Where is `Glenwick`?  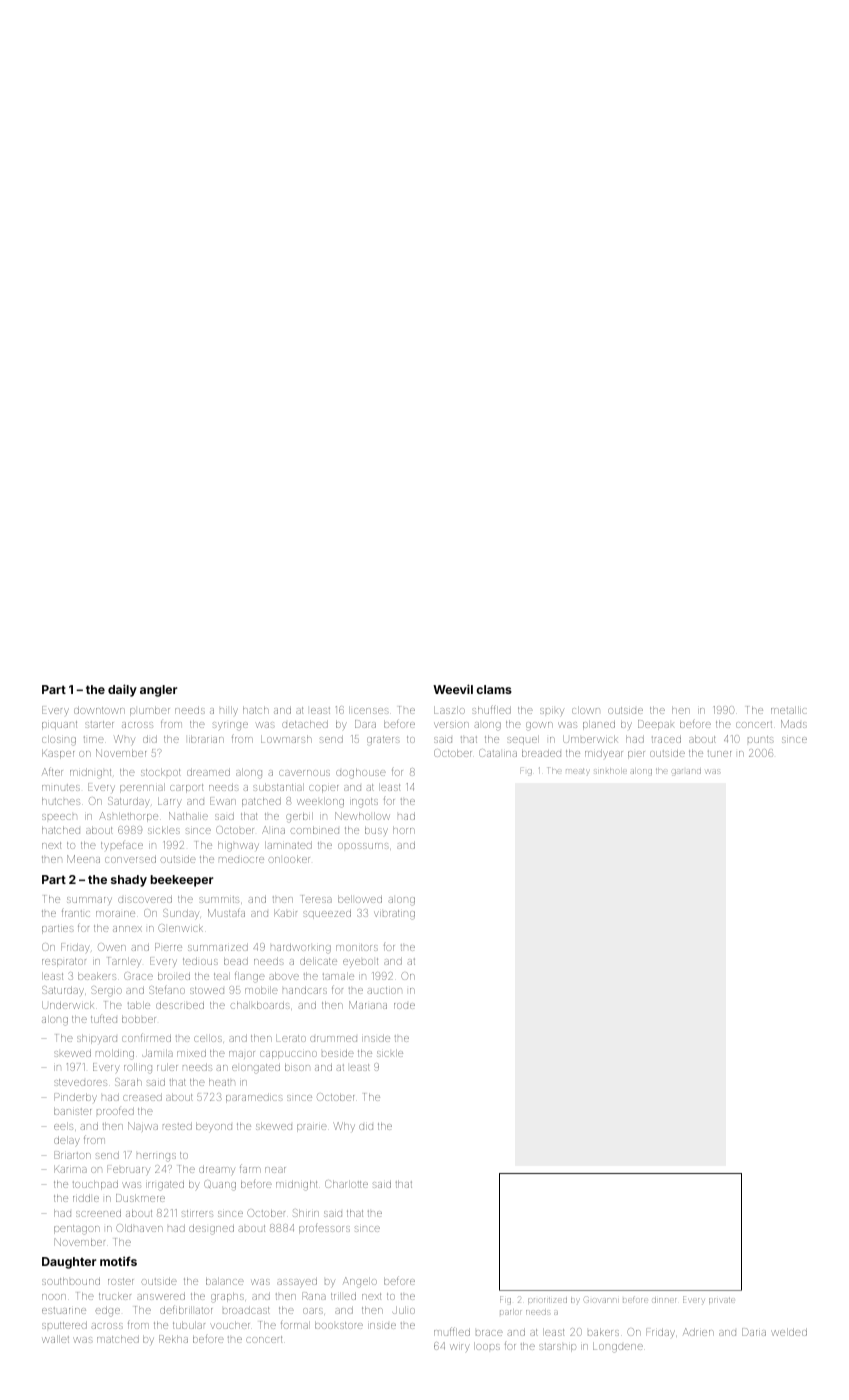
Glenwick is located at coordinates (180, 928).
